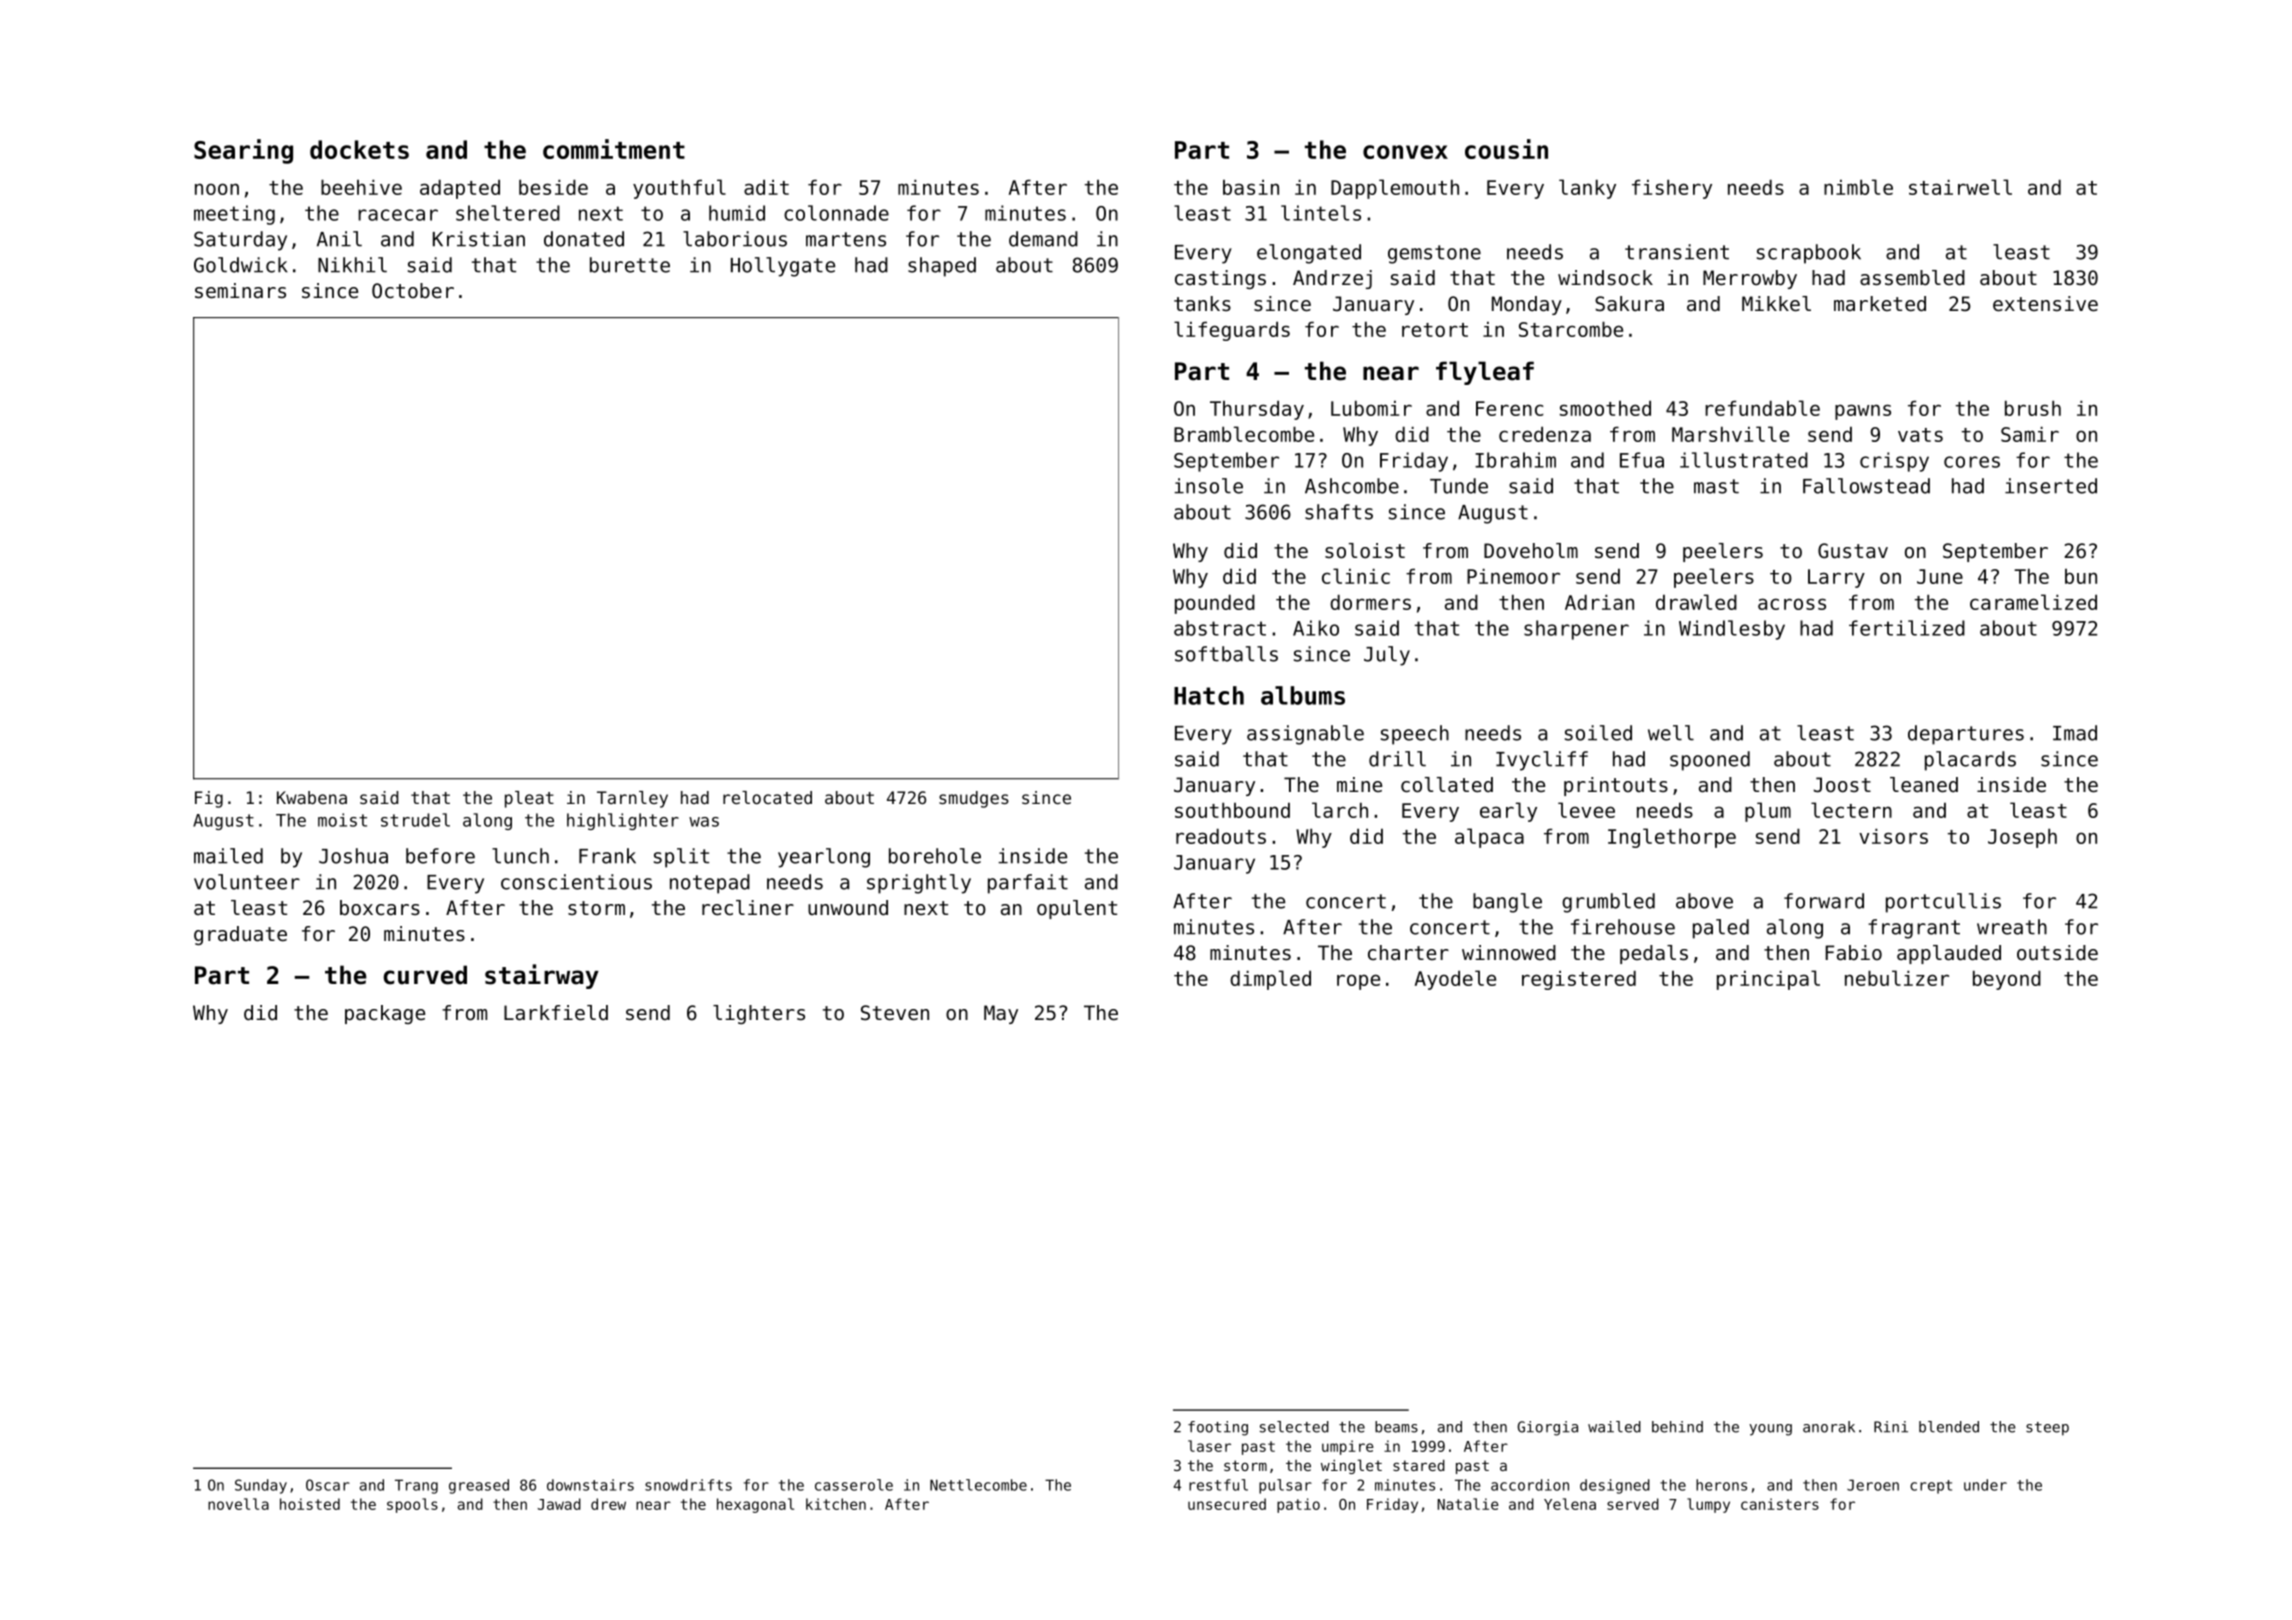  Describe the element at coordinates (328, 1485) in the screenshot. I see `Oscar` at that location.
